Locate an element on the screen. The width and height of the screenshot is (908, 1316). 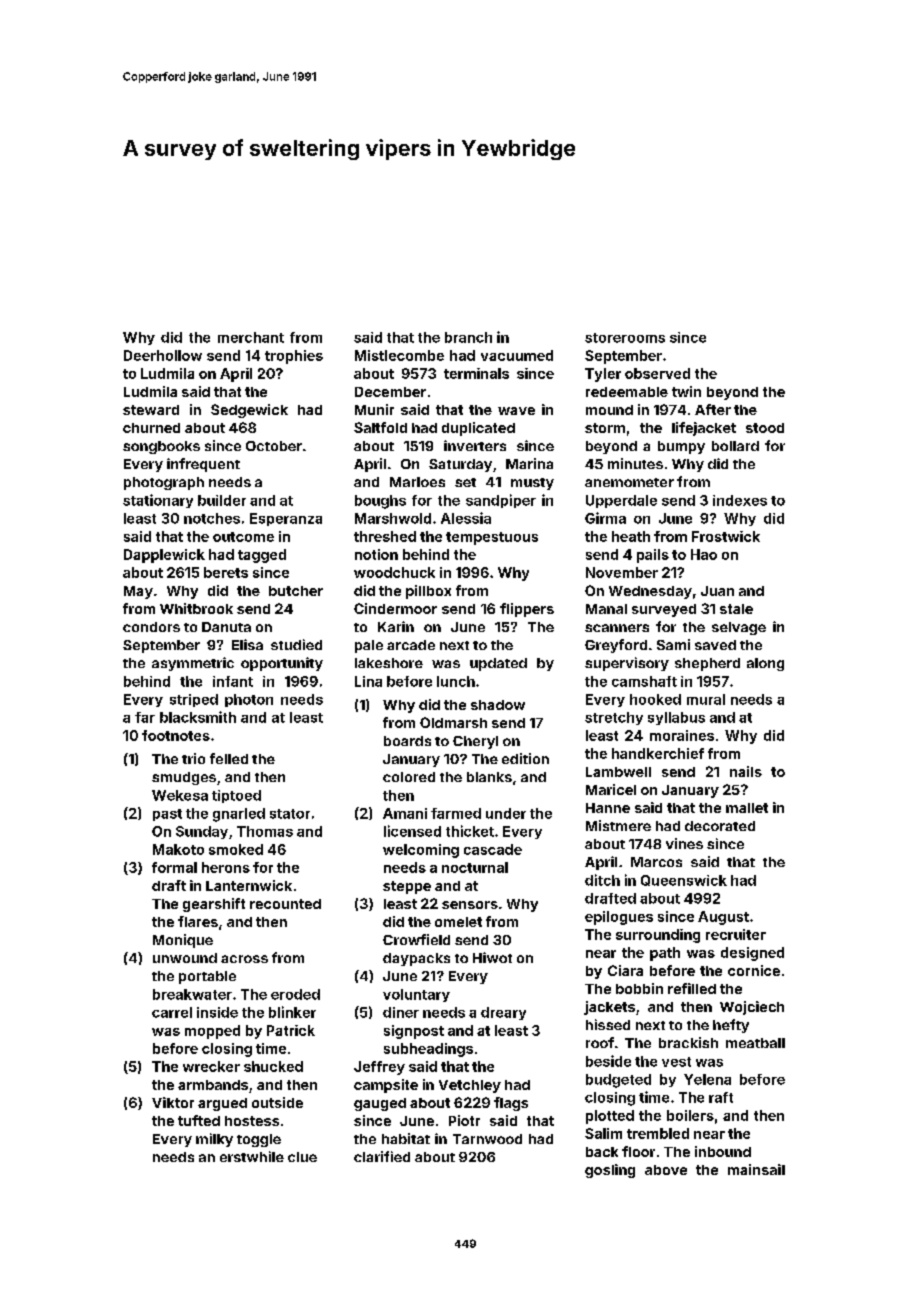
storerooms is located at coordinates (625, 338).
